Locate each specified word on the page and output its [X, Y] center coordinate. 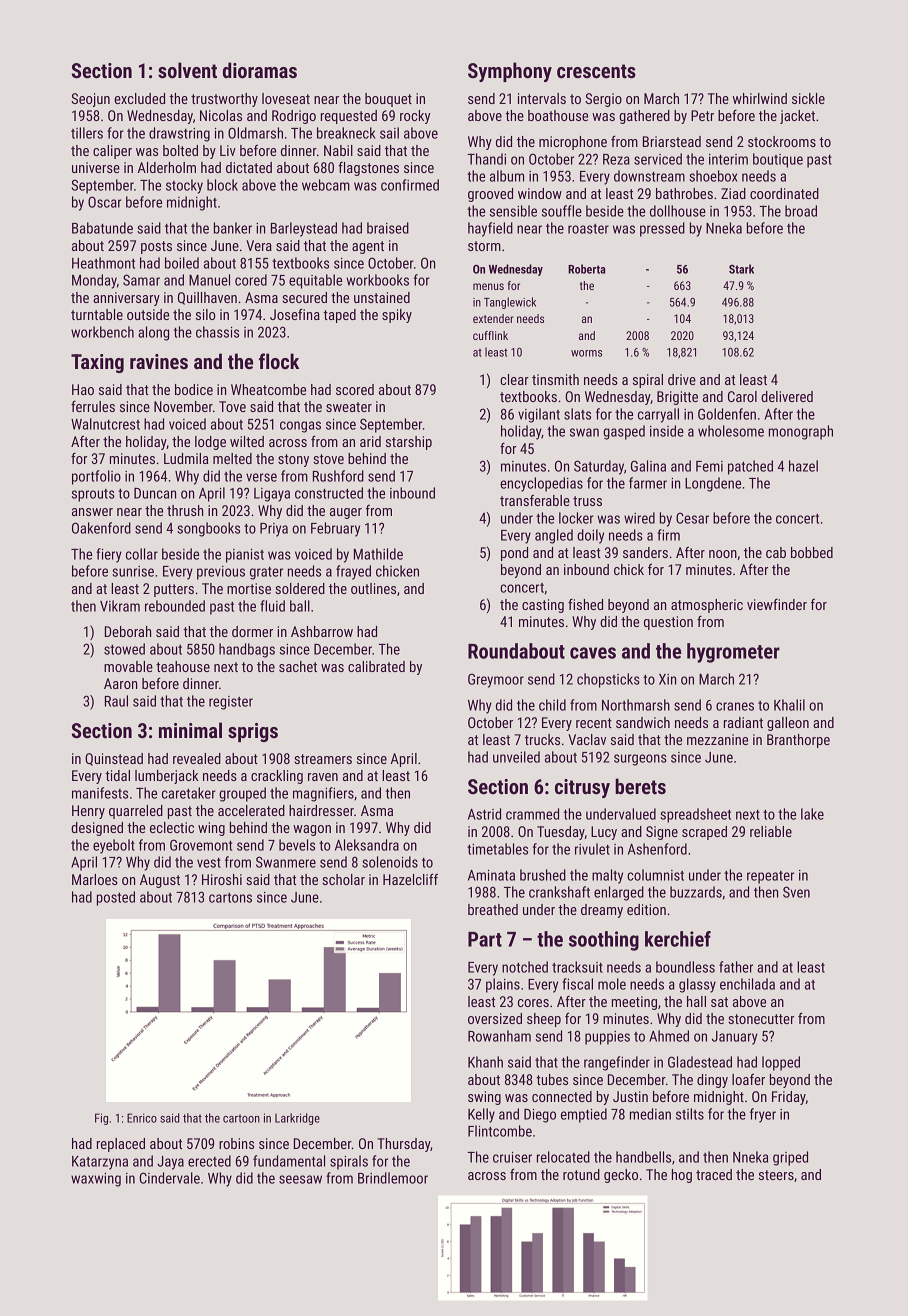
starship [409, 443]
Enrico [142, 1118]
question [668, 623]
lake [812, 814]
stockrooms [782, 141]
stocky [184, 186]
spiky [397, 316]
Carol [742, 396]
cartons [230, 898]
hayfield [490, 229]
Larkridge [297, 1119]
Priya [274, 530]
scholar [343, 879]
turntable [97, 314]
